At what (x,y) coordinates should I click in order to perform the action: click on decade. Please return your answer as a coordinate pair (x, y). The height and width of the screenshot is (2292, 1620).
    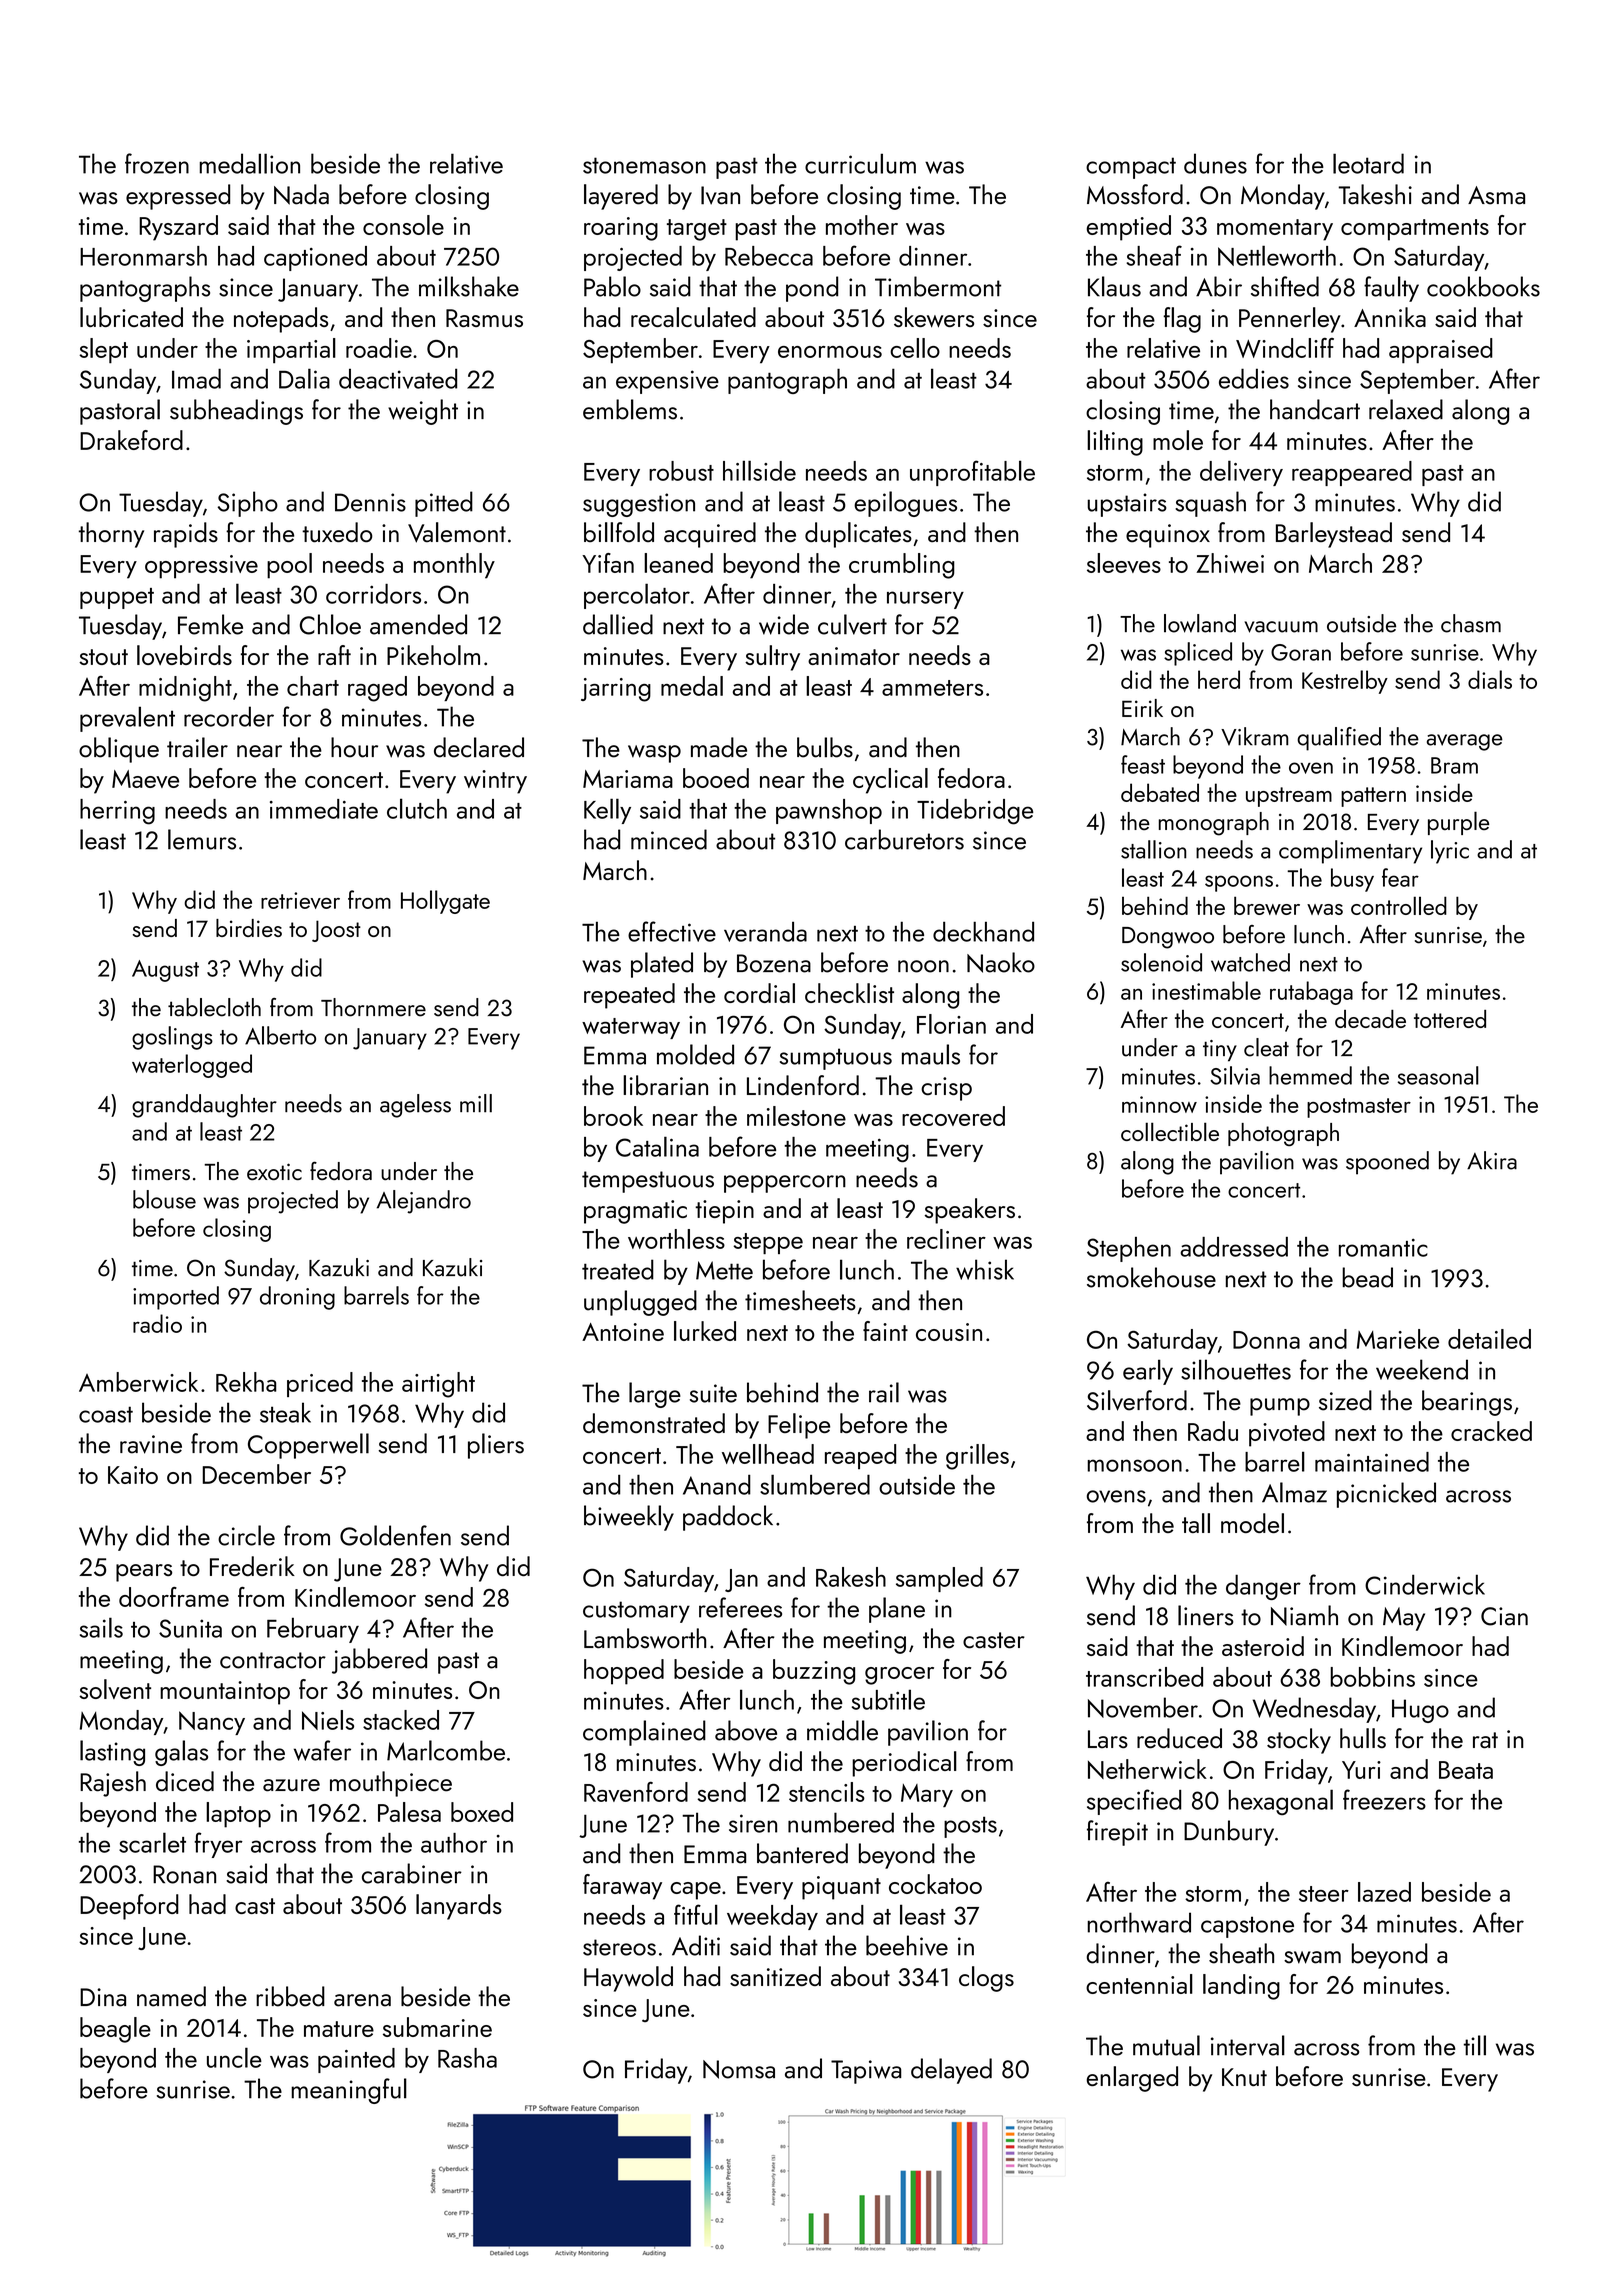
    Looking at the image, I should click on (1370, 1019).
